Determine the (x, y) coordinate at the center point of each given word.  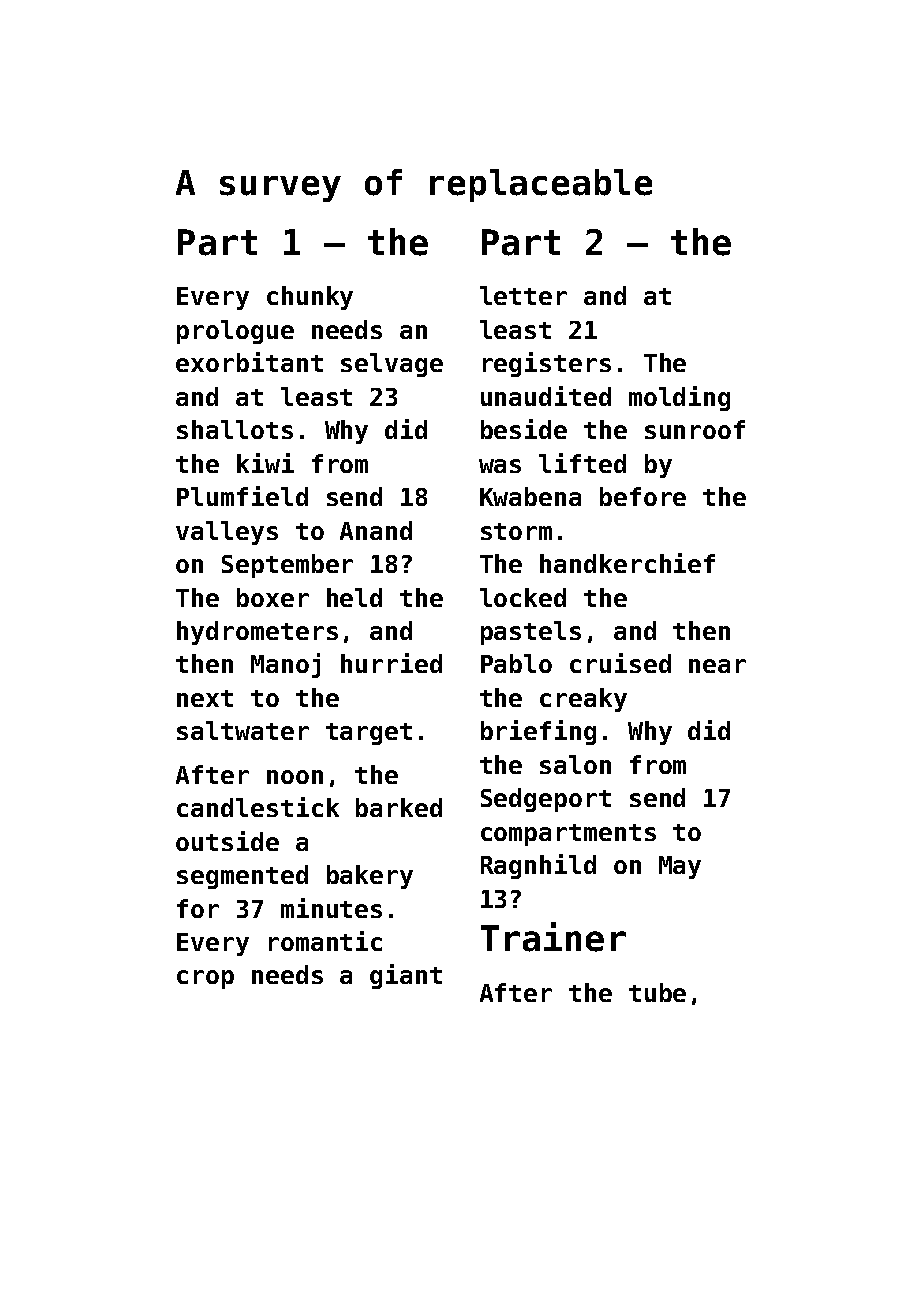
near (717, 666)
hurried (391, 663)
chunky (310, 298)
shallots (235, 429)
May (680, 867)
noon (295, 777)
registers (547, 364)
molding (679, 398)
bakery (370, 877)
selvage (392, 365)
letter (523, 295)
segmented (242, 877)
